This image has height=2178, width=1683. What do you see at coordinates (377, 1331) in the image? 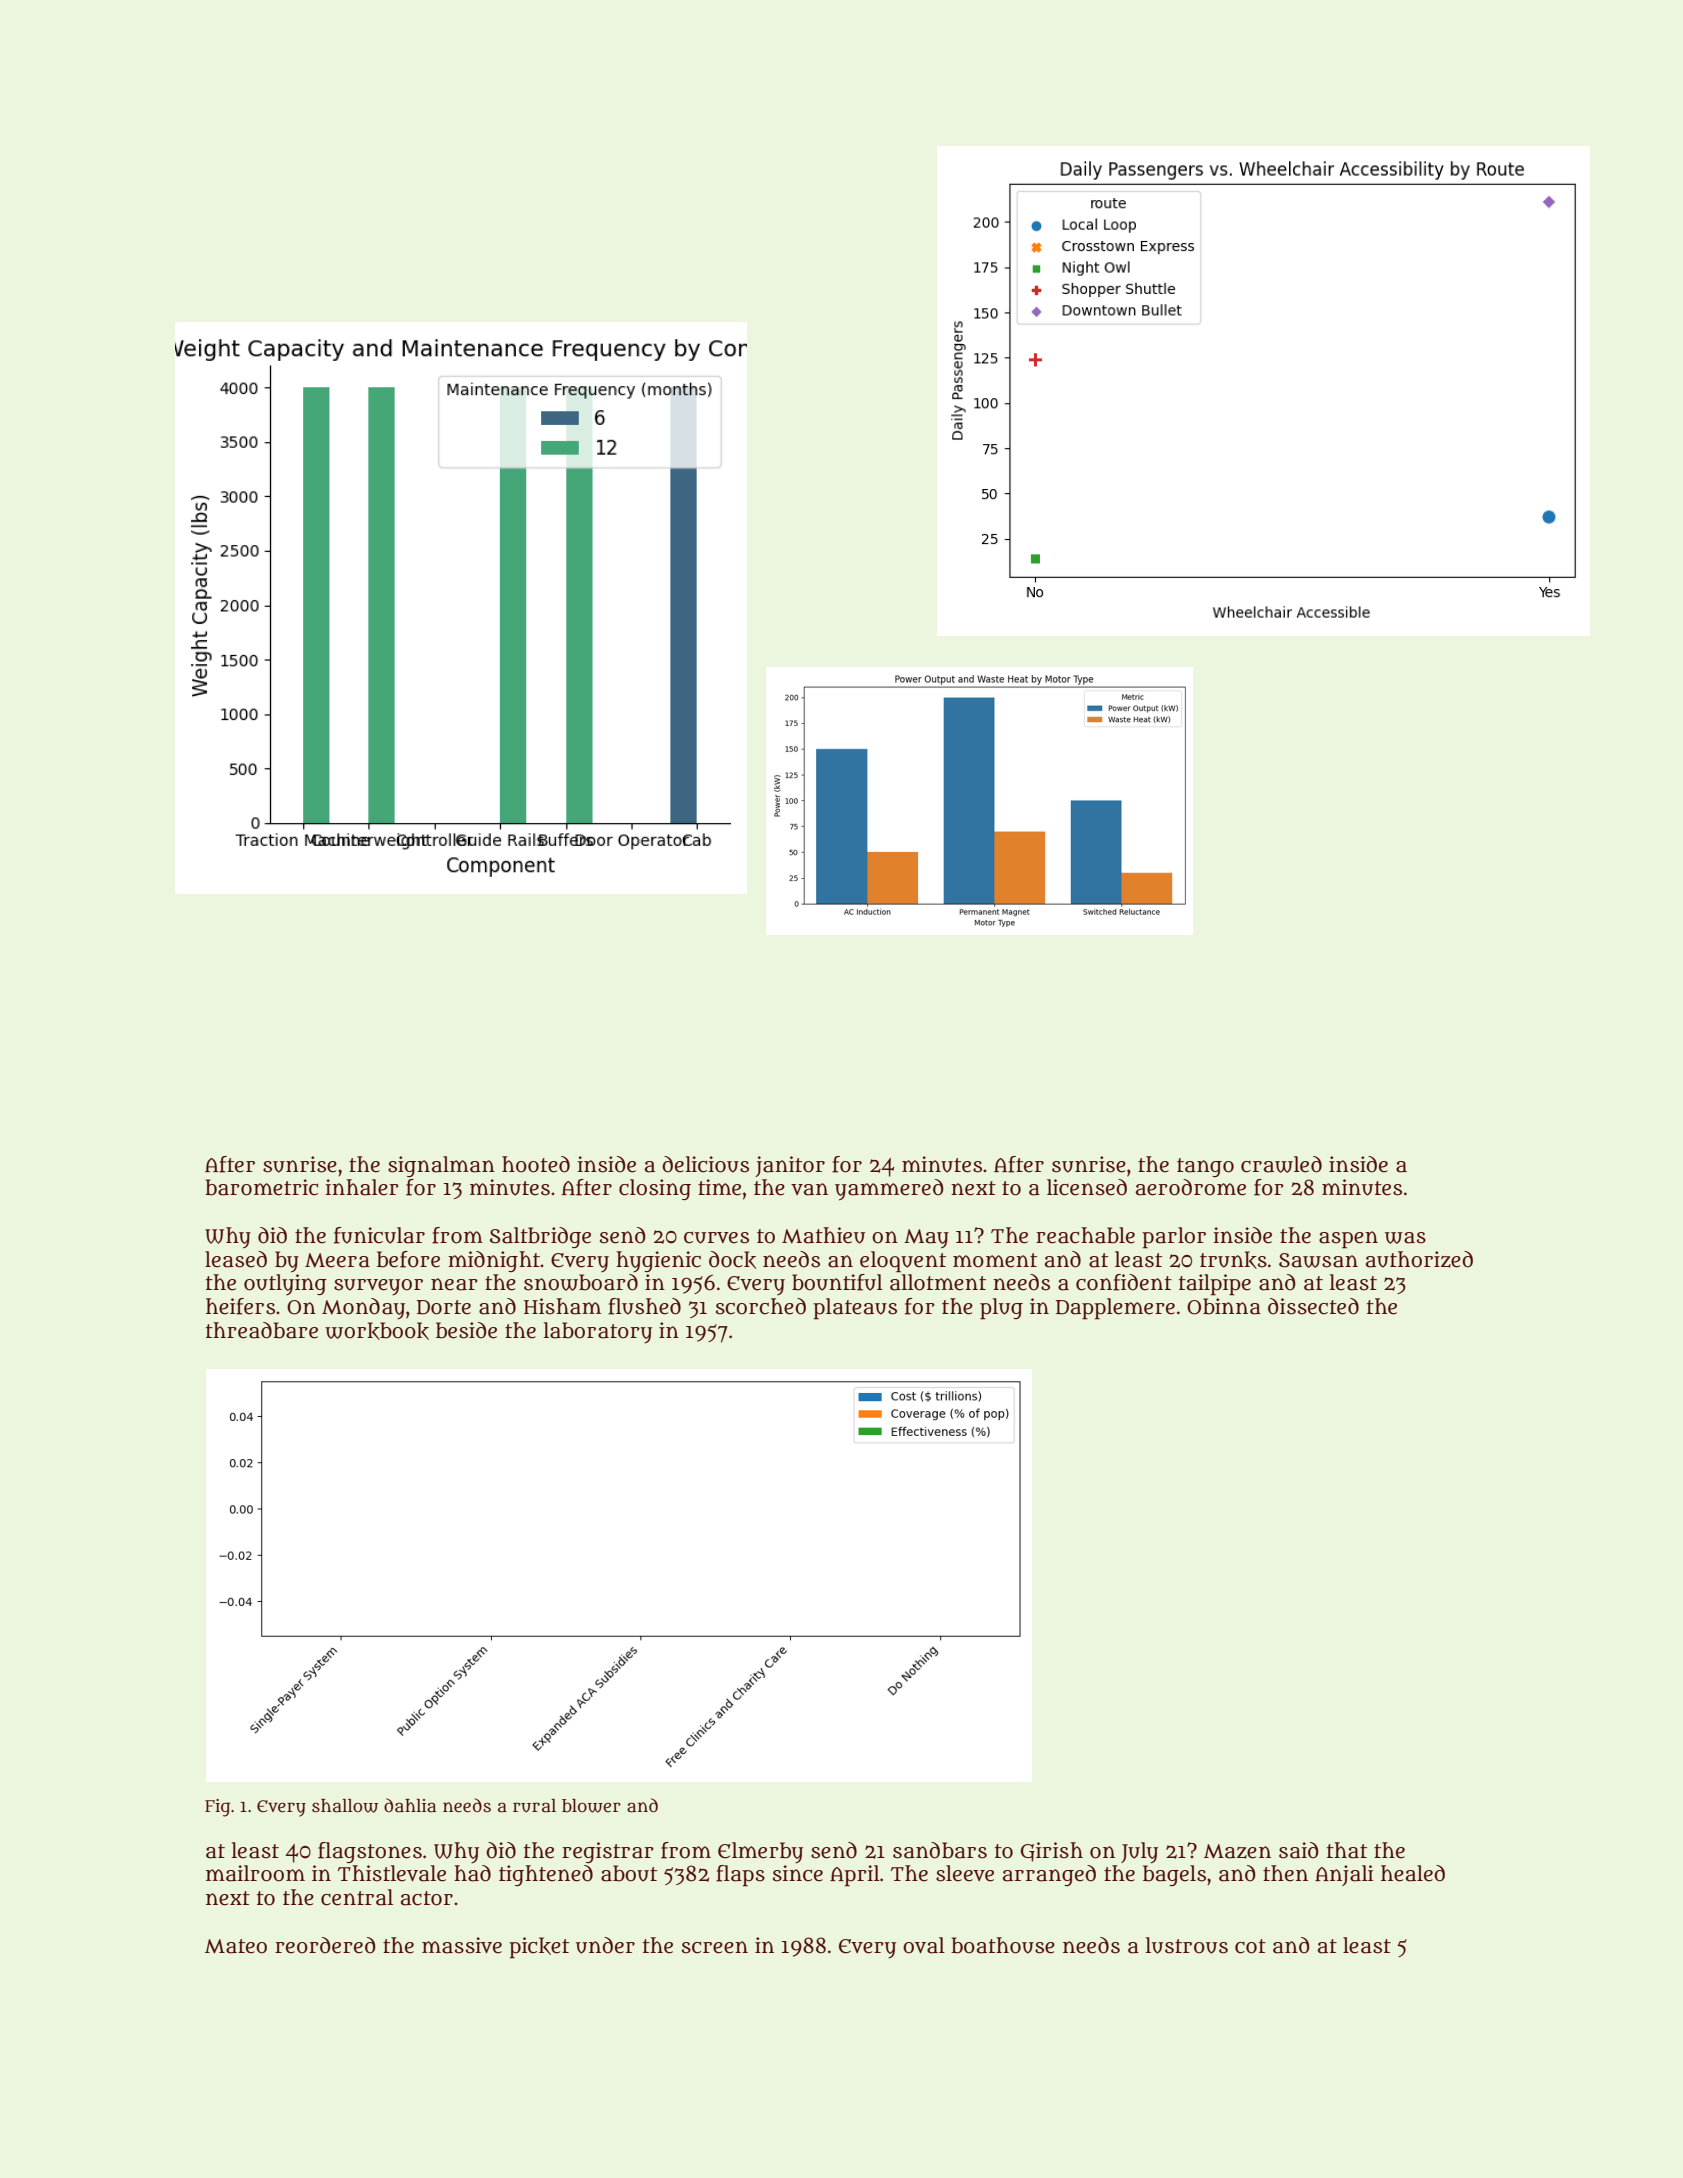
I see `workbook` at bounding box center [377, 1331].
